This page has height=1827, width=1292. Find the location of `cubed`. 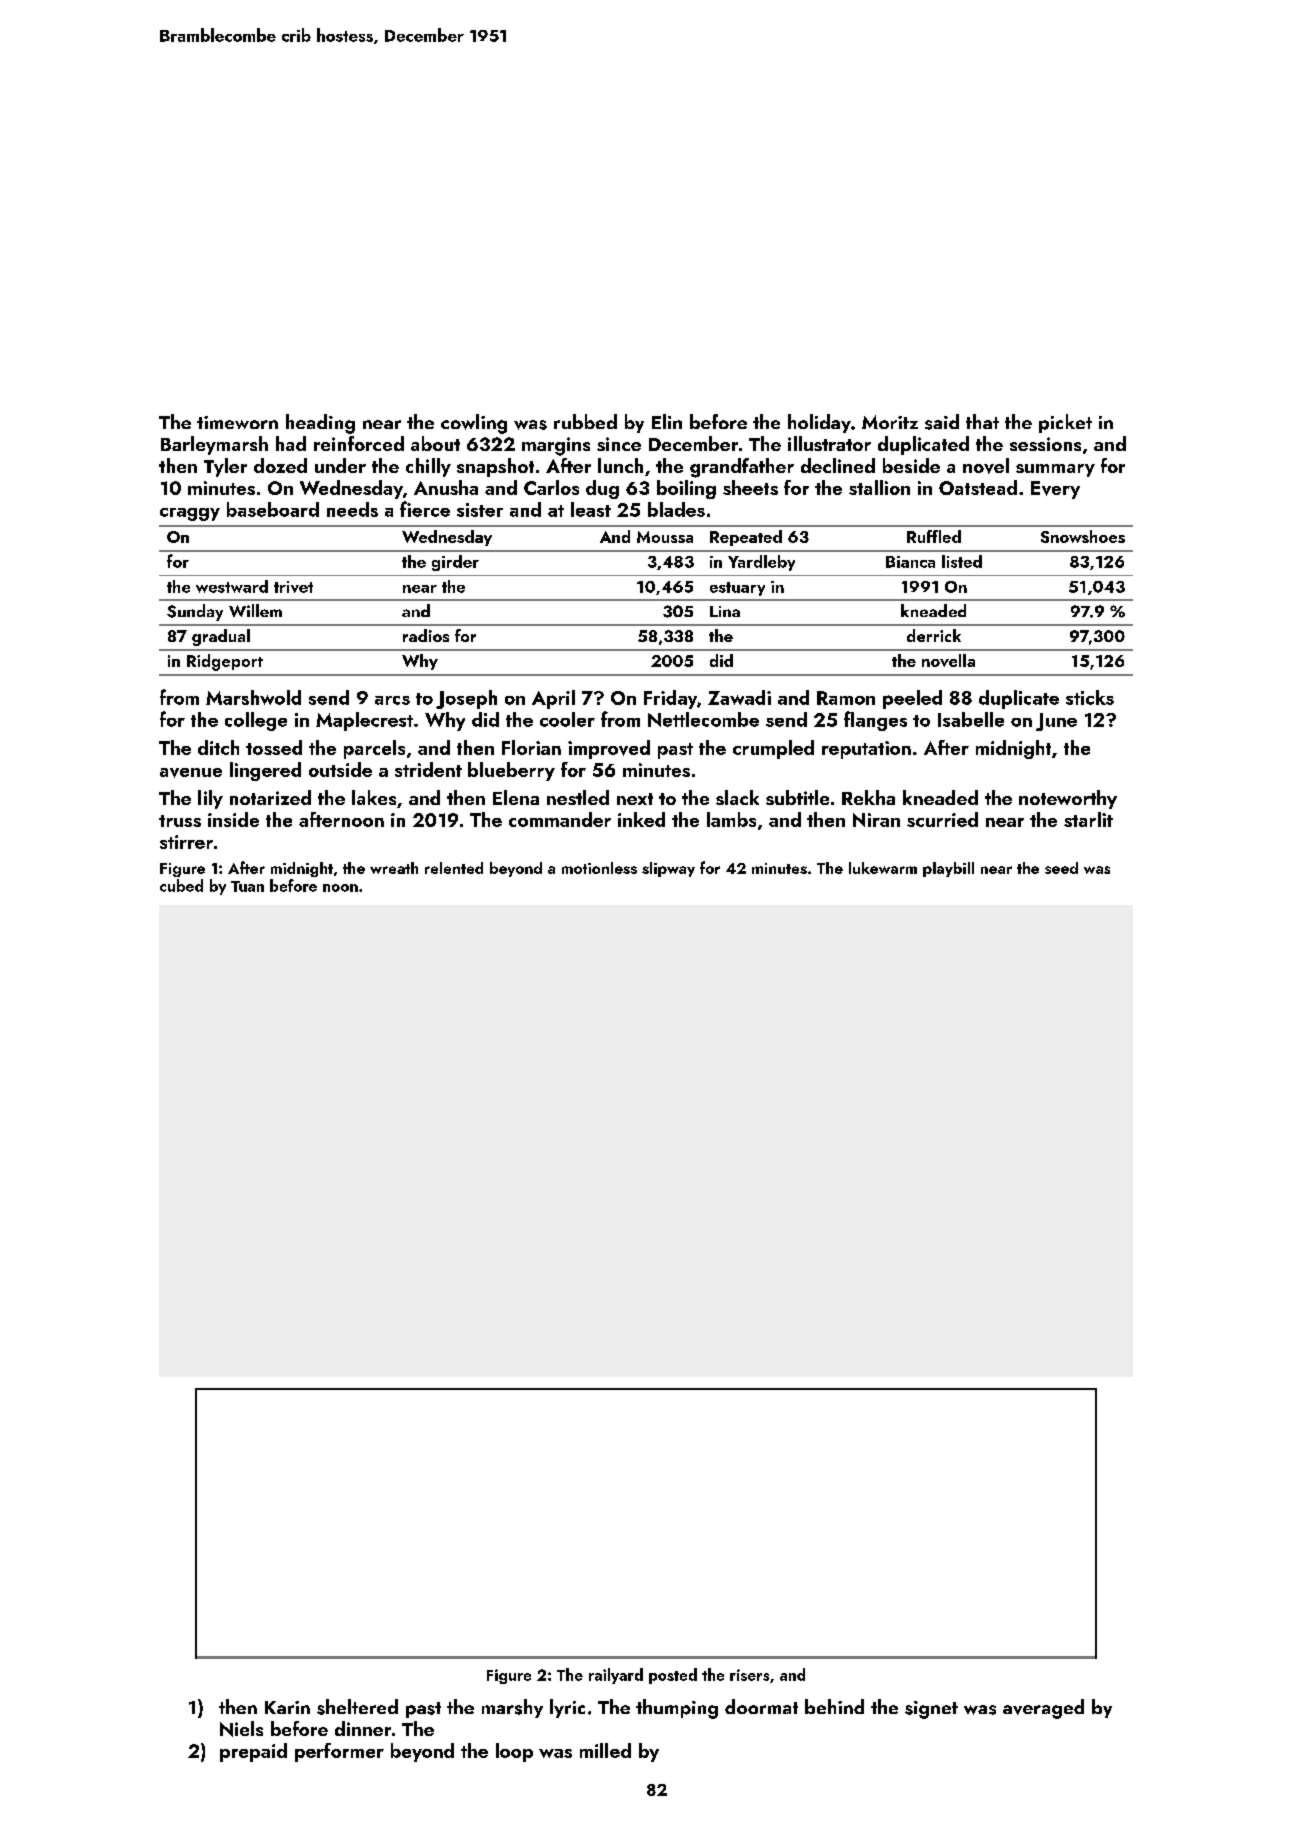

cubed is located at coordinates (181, 885).
